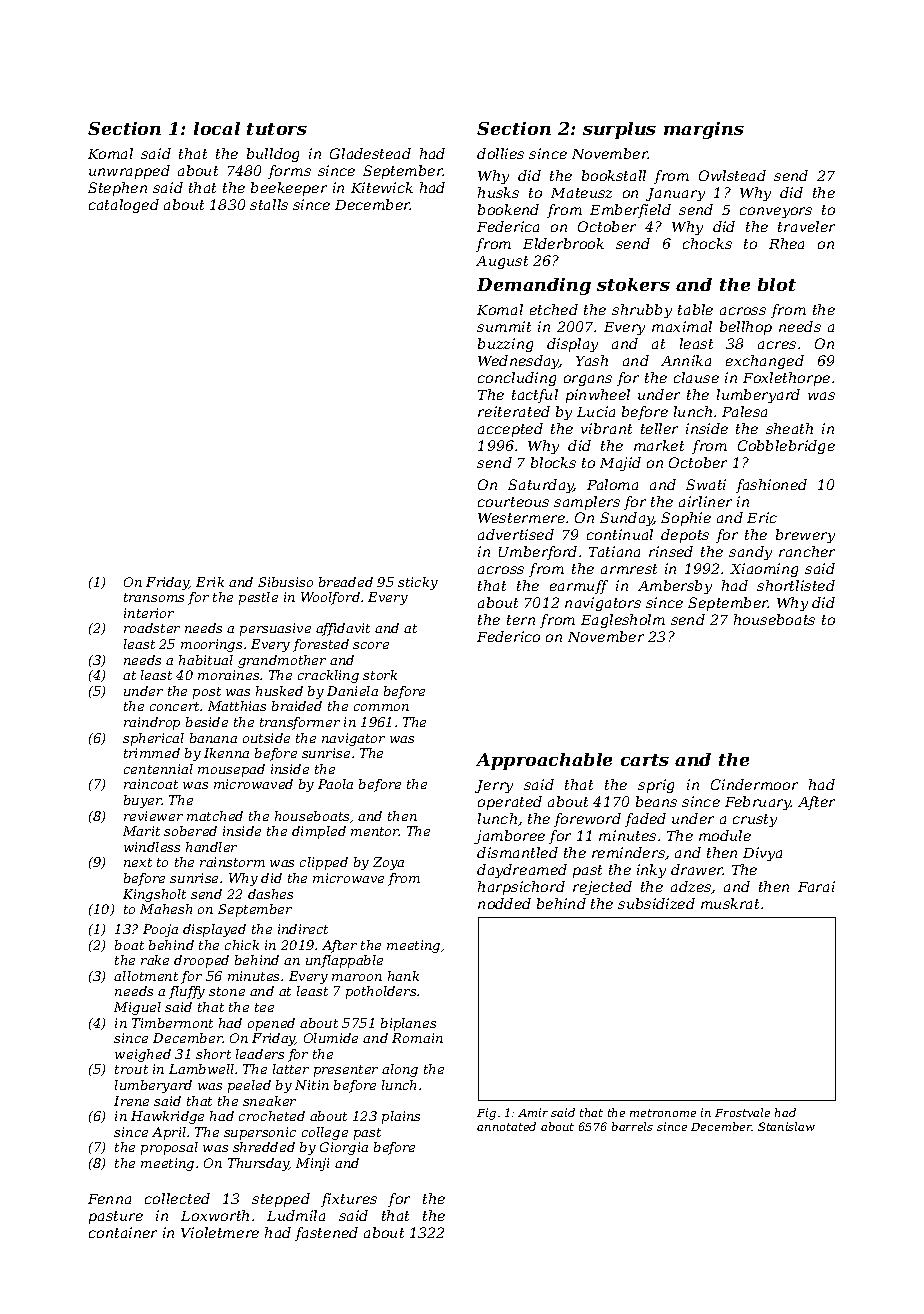 This image has width=924, height=1314. Describe the element at coordinates (335, 784) in the image. I see `Paola` at that location.
